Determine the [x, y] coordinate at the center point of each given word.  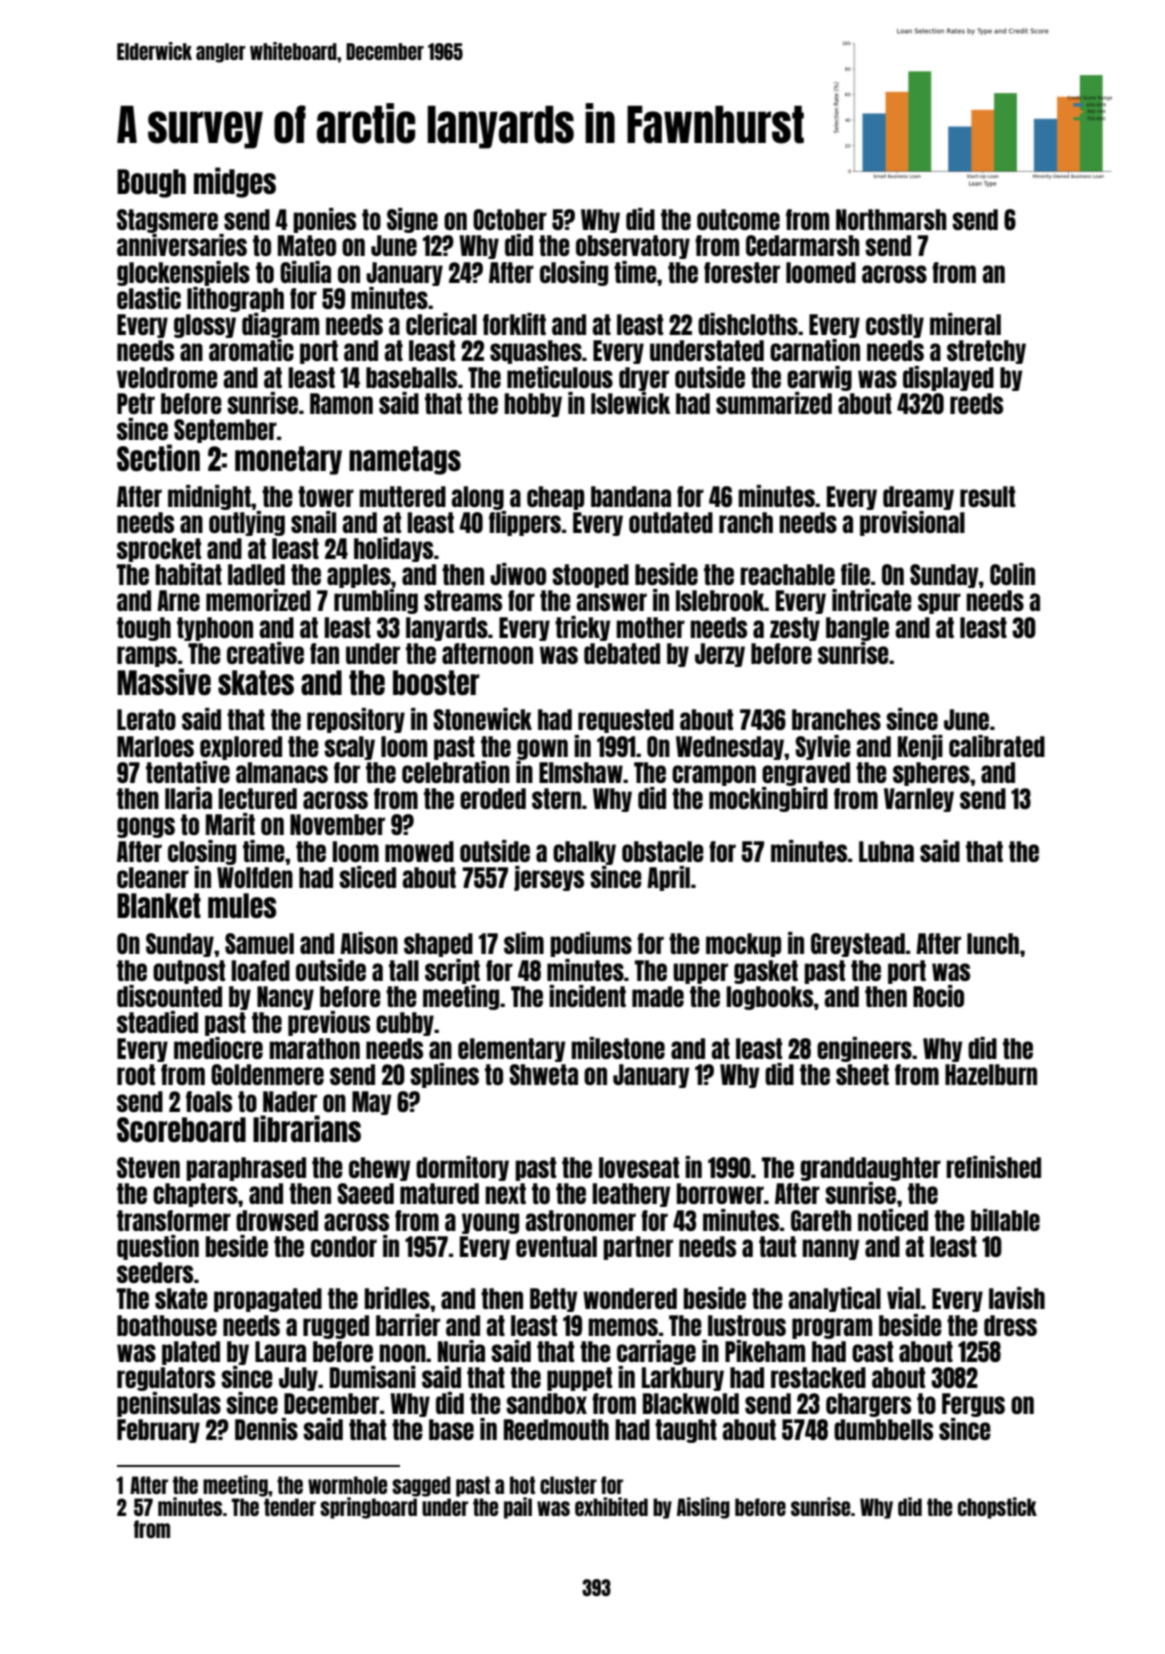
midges [235, 182]
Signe [412, 220]
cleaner [153, 877]
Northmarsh [891, 219]
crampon [714, 775]
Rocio [938, 996]
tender [290, 1507]
